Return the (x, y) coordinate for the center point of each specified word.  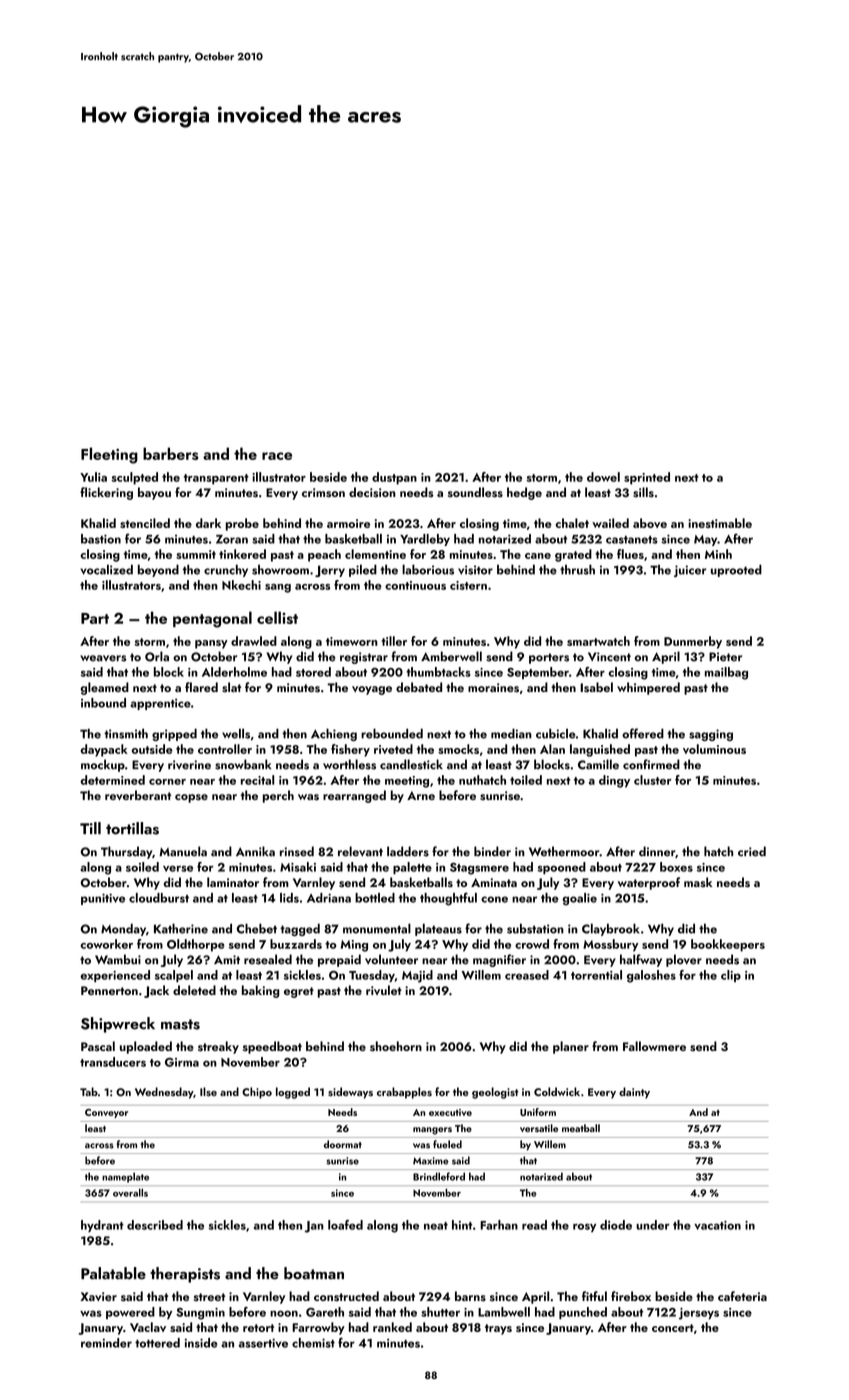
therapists (185, 1275)
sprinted (647, 478)
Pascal (98, 1046)
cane (538, 556)
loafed (345, 1225)
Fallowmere (654, 1046)
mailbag (726, 673)
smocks (458, 749)
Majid (417, 976)
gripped (174, 734)
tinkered (242, 554)
